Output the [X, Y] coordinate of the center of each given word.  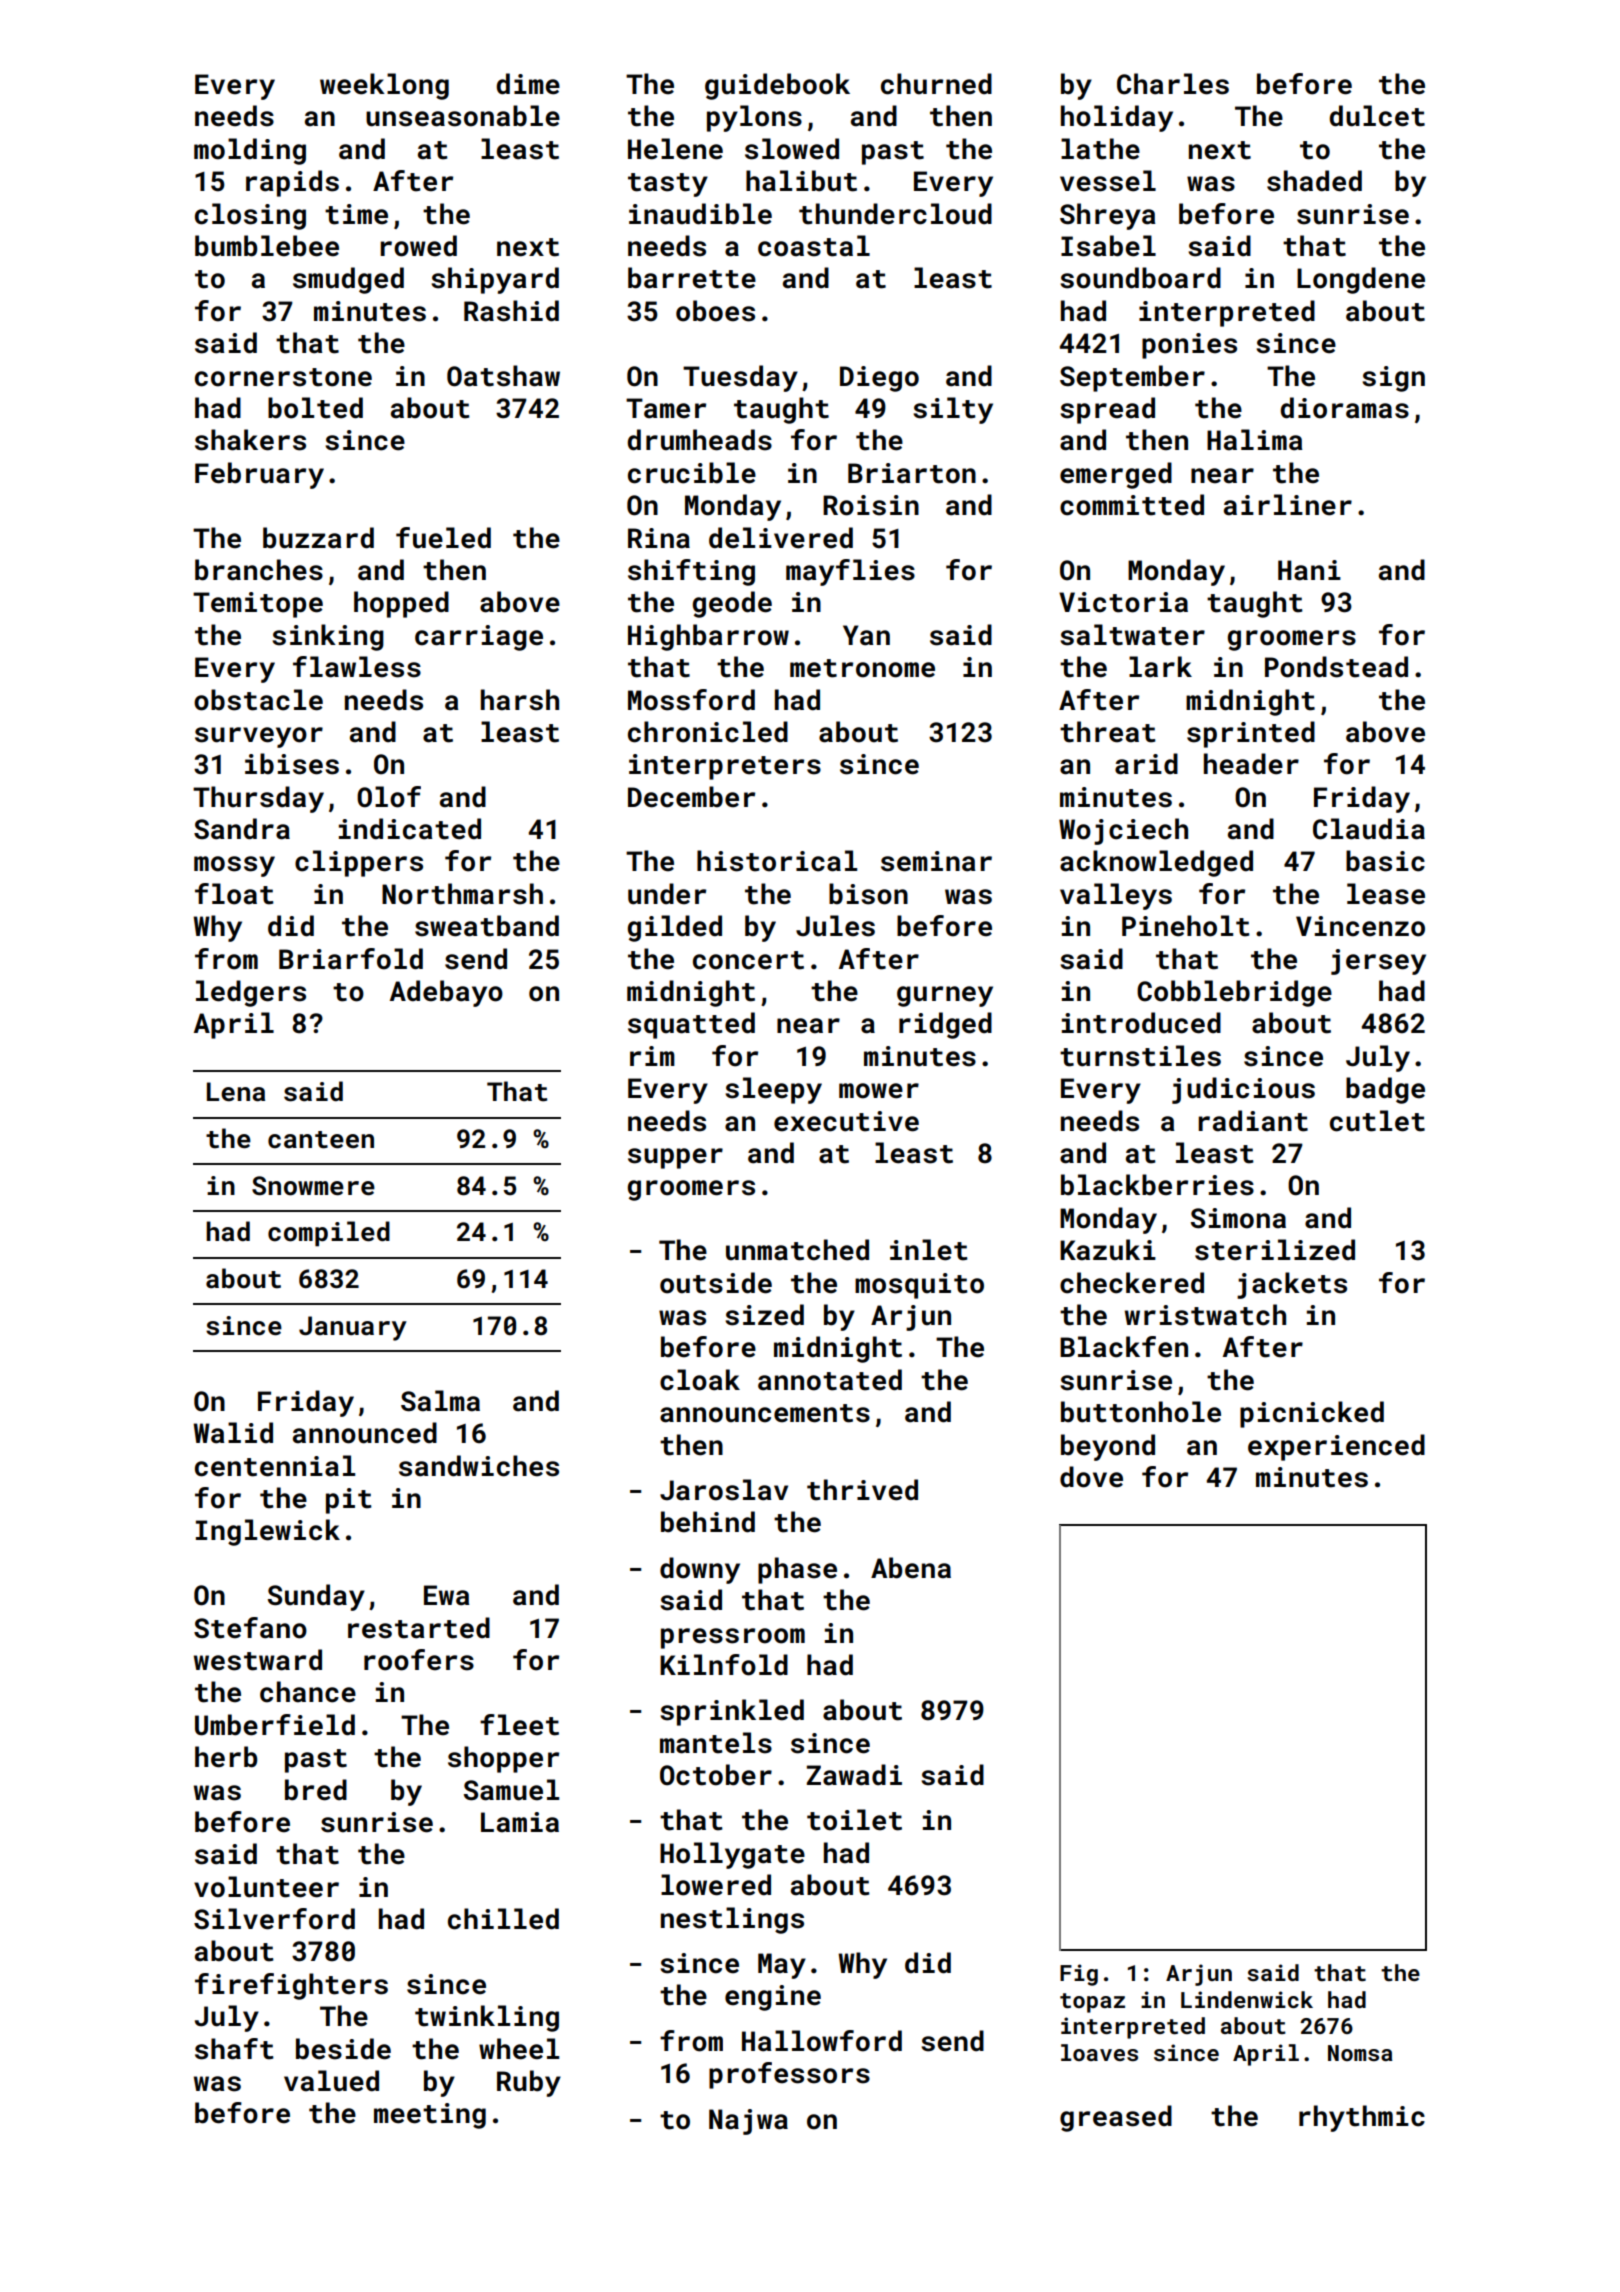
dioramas [1344, 408]
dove [1091, 1477]
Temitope [258, 605]
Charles [1173, 84]
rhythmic [1362, 2118]
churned [936, 84]
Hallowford [822, 2041]
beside [343, 2049]
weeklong [384, 86]
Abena [911, 1568]
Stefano [250, 1628]
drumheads [699, 440]
